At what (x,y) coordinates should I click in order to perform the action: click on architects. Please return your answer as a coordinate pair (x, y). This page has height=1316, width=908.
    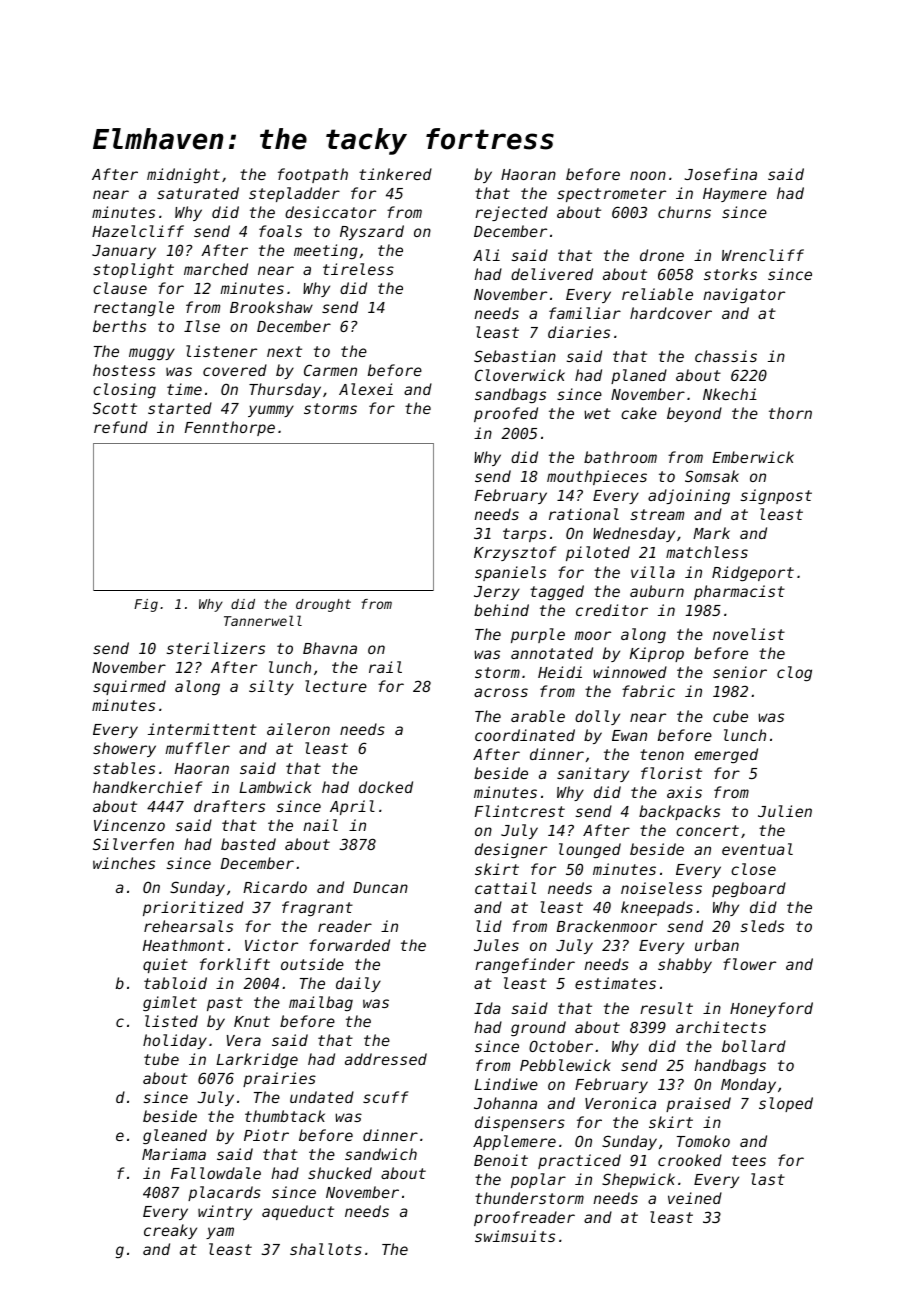
    Looking at the image, I should click on (721, 1027).
